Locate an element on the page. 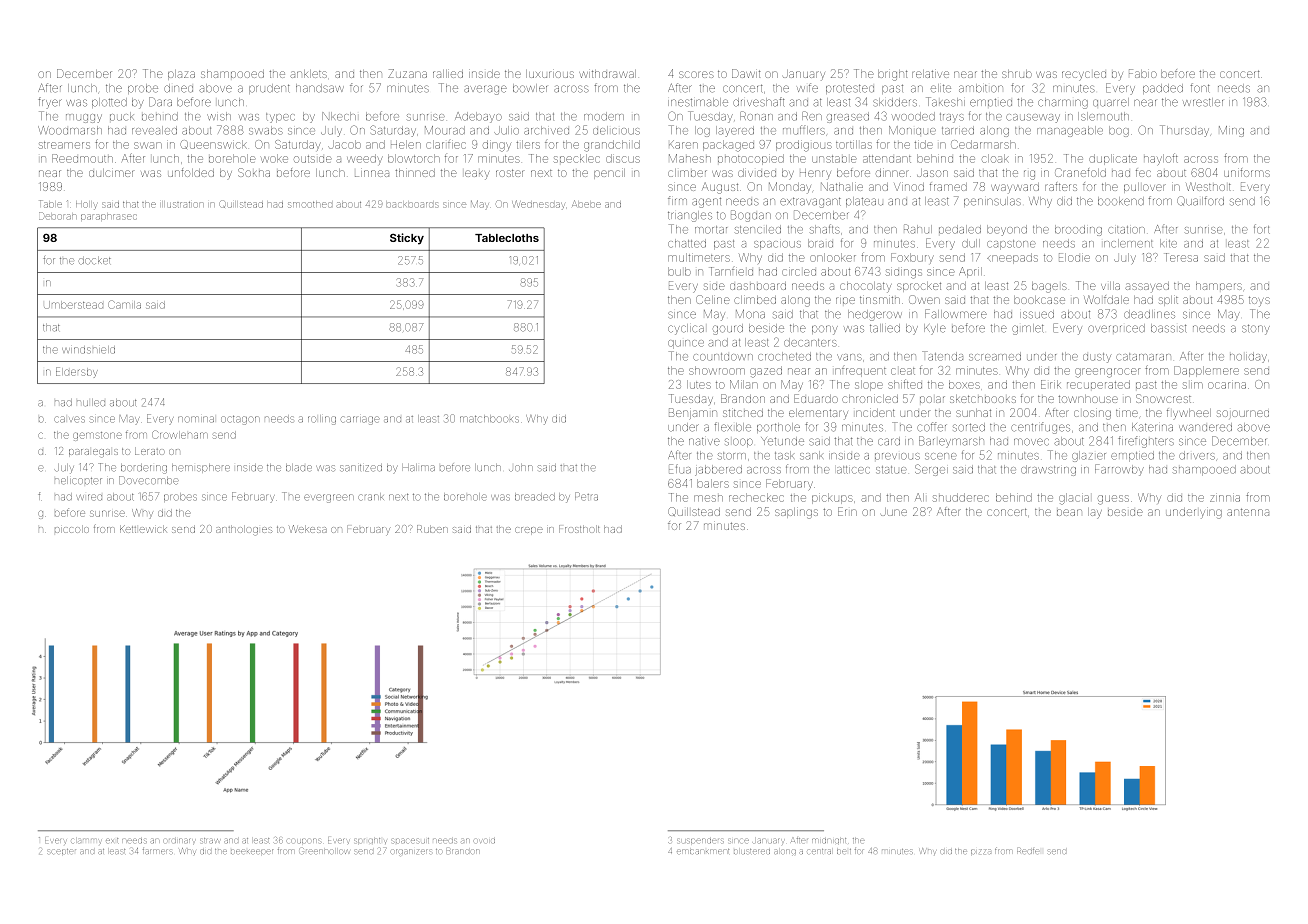 The height and width of the document is (924, 1308). ambition is located at coordinates (981, 88).
